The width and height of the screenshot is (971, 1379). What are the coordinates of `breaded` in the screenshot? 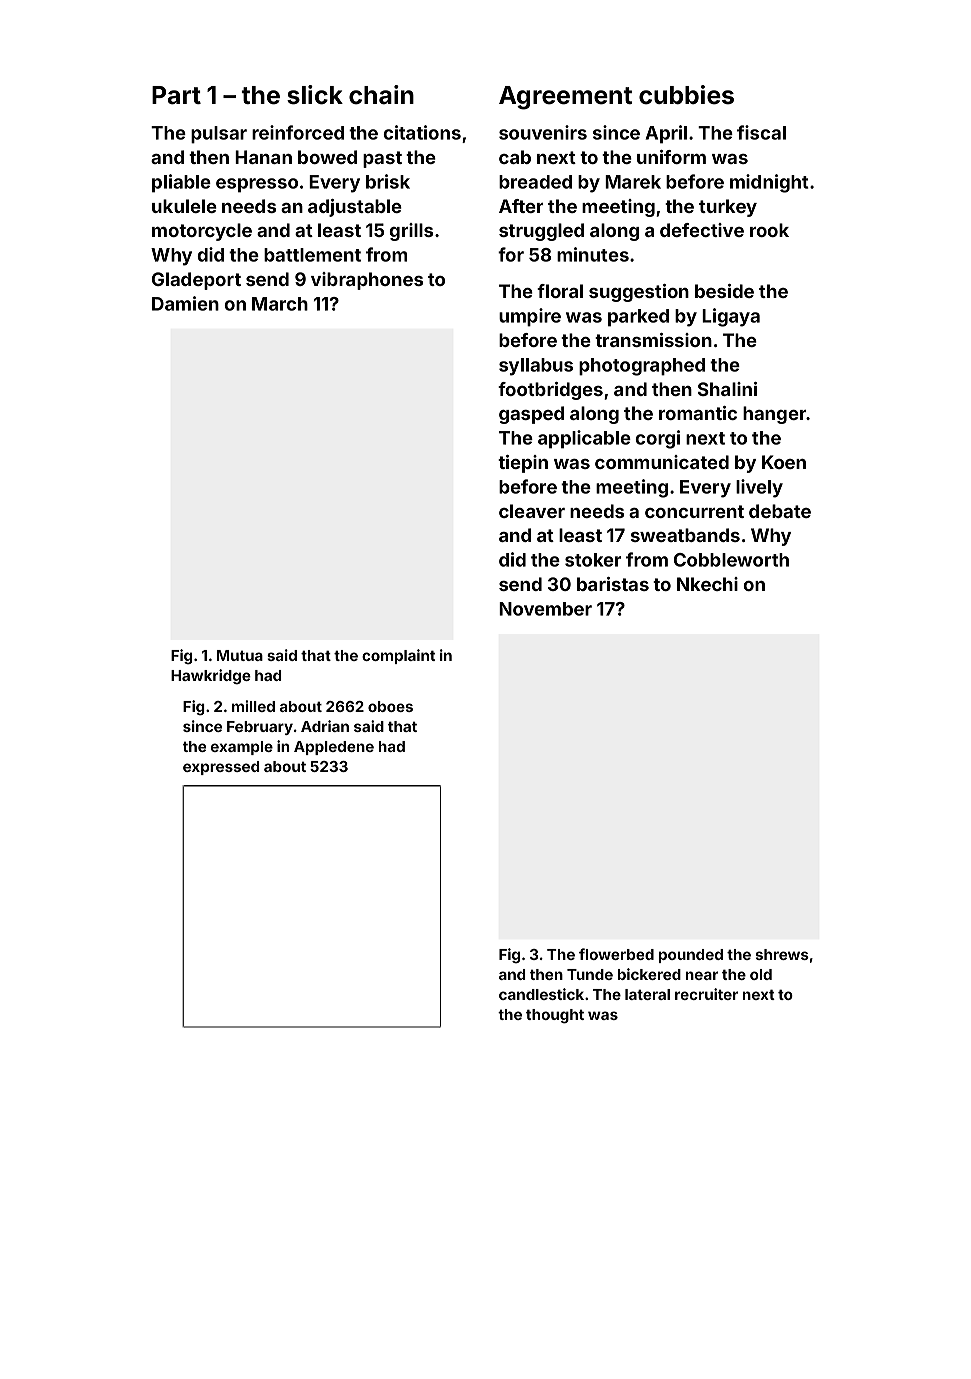 It's located at (535, 182).
